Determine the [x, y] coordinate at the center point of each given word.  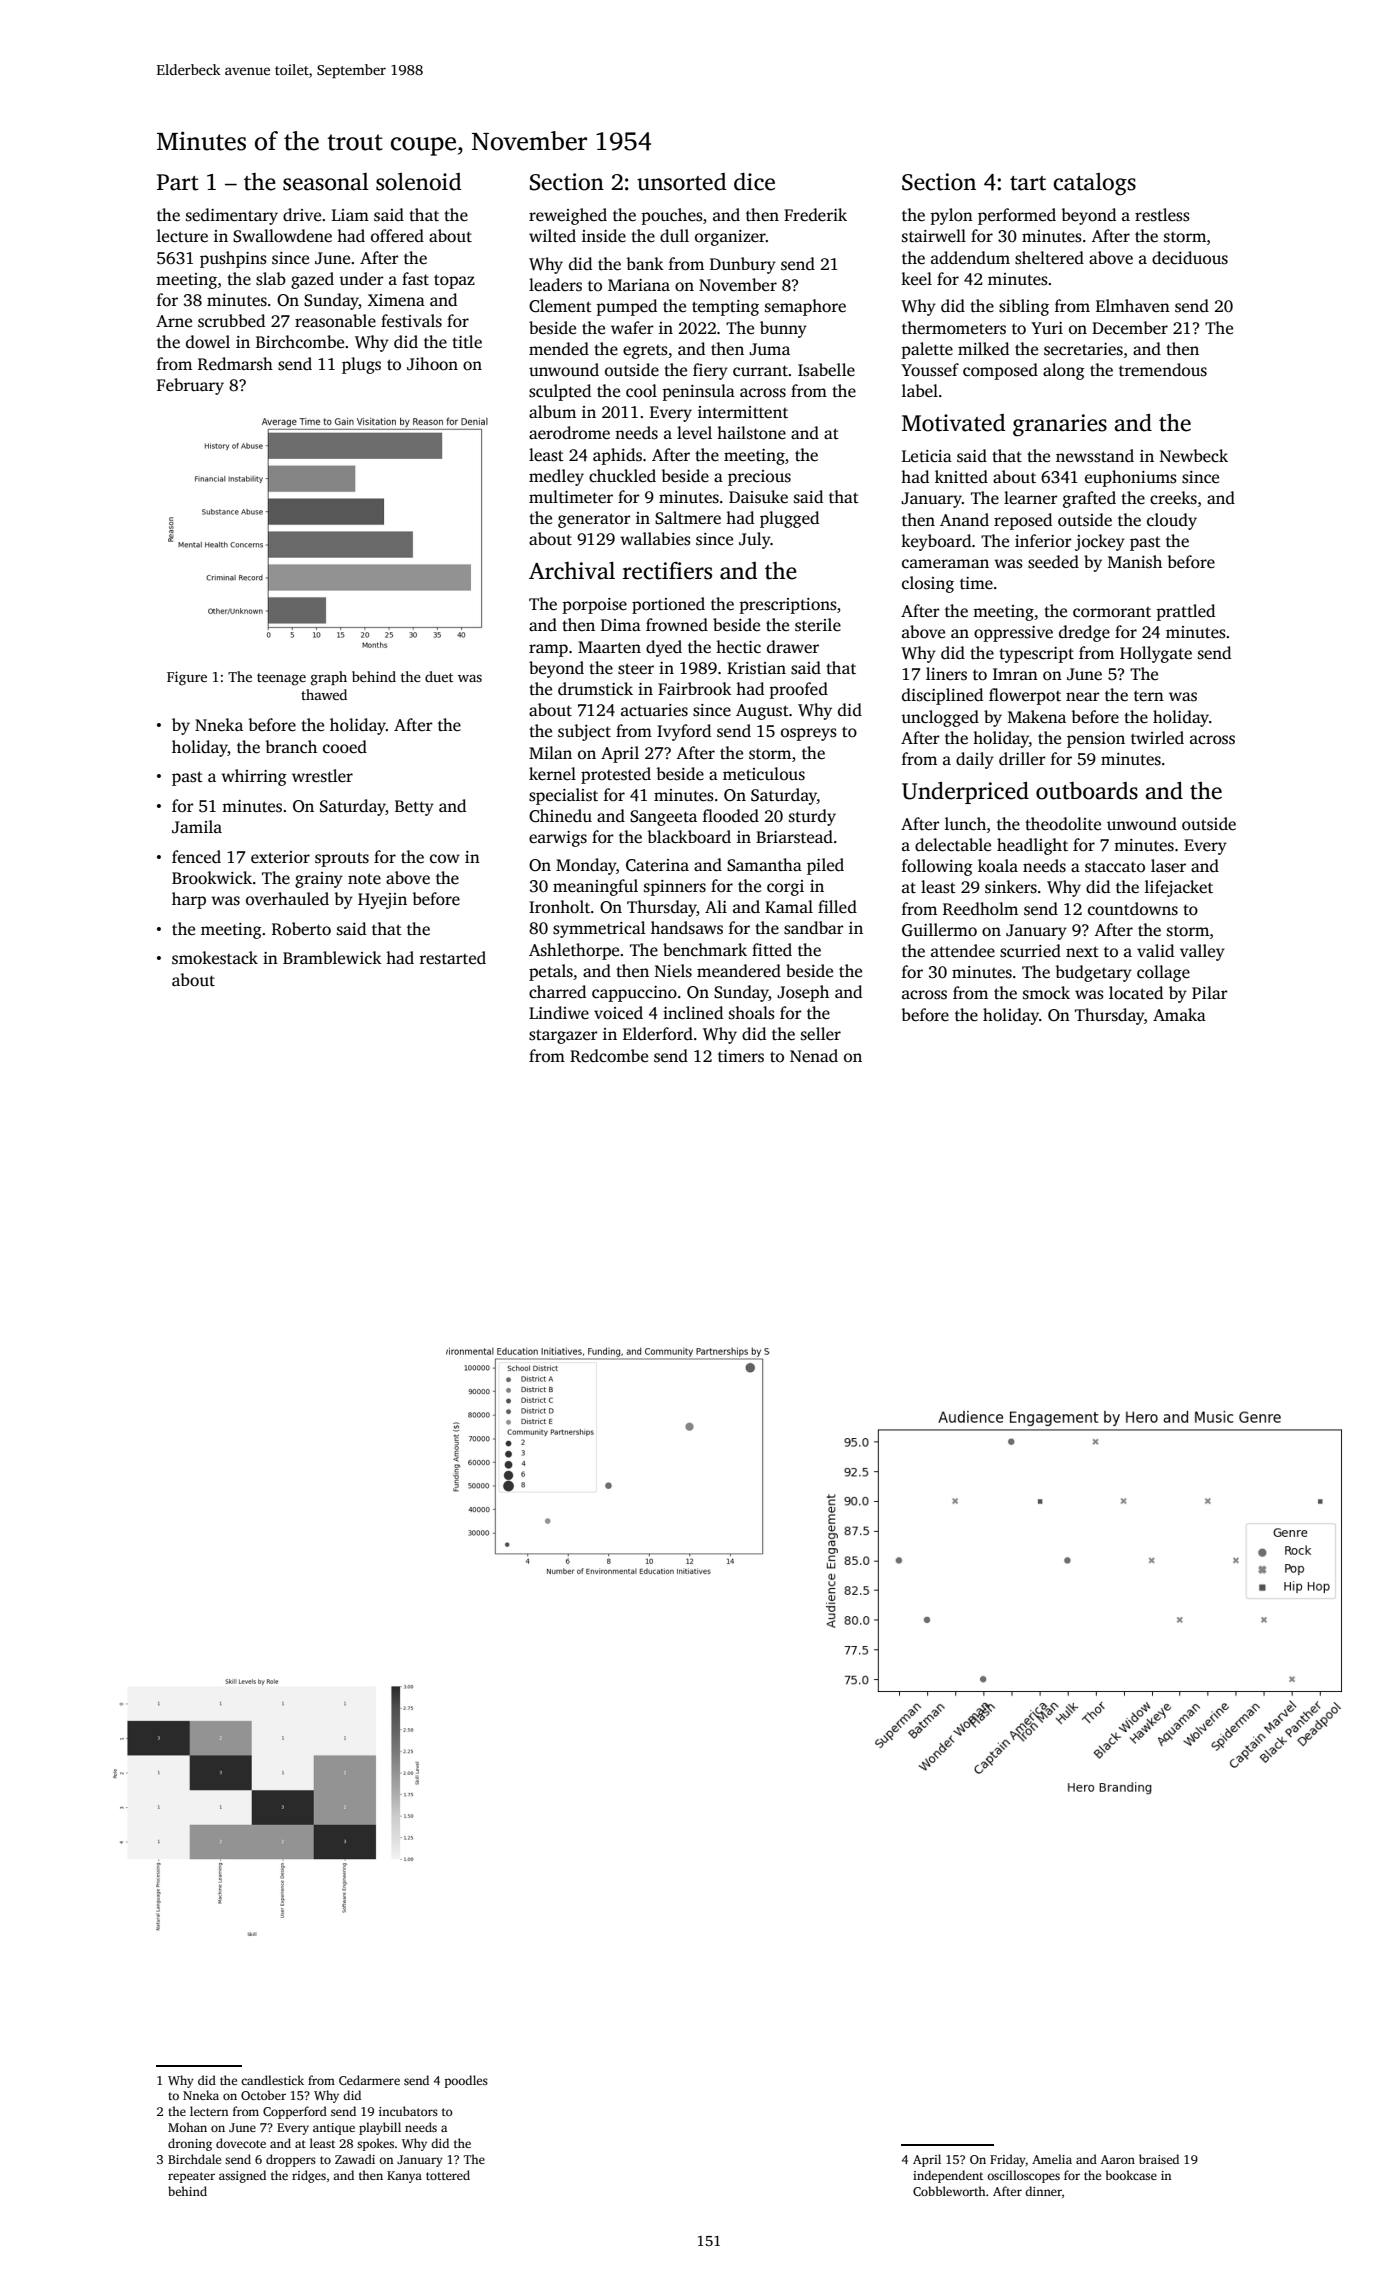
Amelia [1052, 2159]
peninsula [699, 392]
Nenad [814, 1056]
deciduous [1190, 258]
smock [1046, 993]
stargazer [563, 1036]
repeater [191, 2177]
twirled [1157, 738]
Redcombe [609, 1056]
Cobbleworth [949, 2191]
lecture [182, 236]
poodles [466, 2081]
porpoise [595, 606]
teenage [281, 679]
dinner [1043, 2191]
